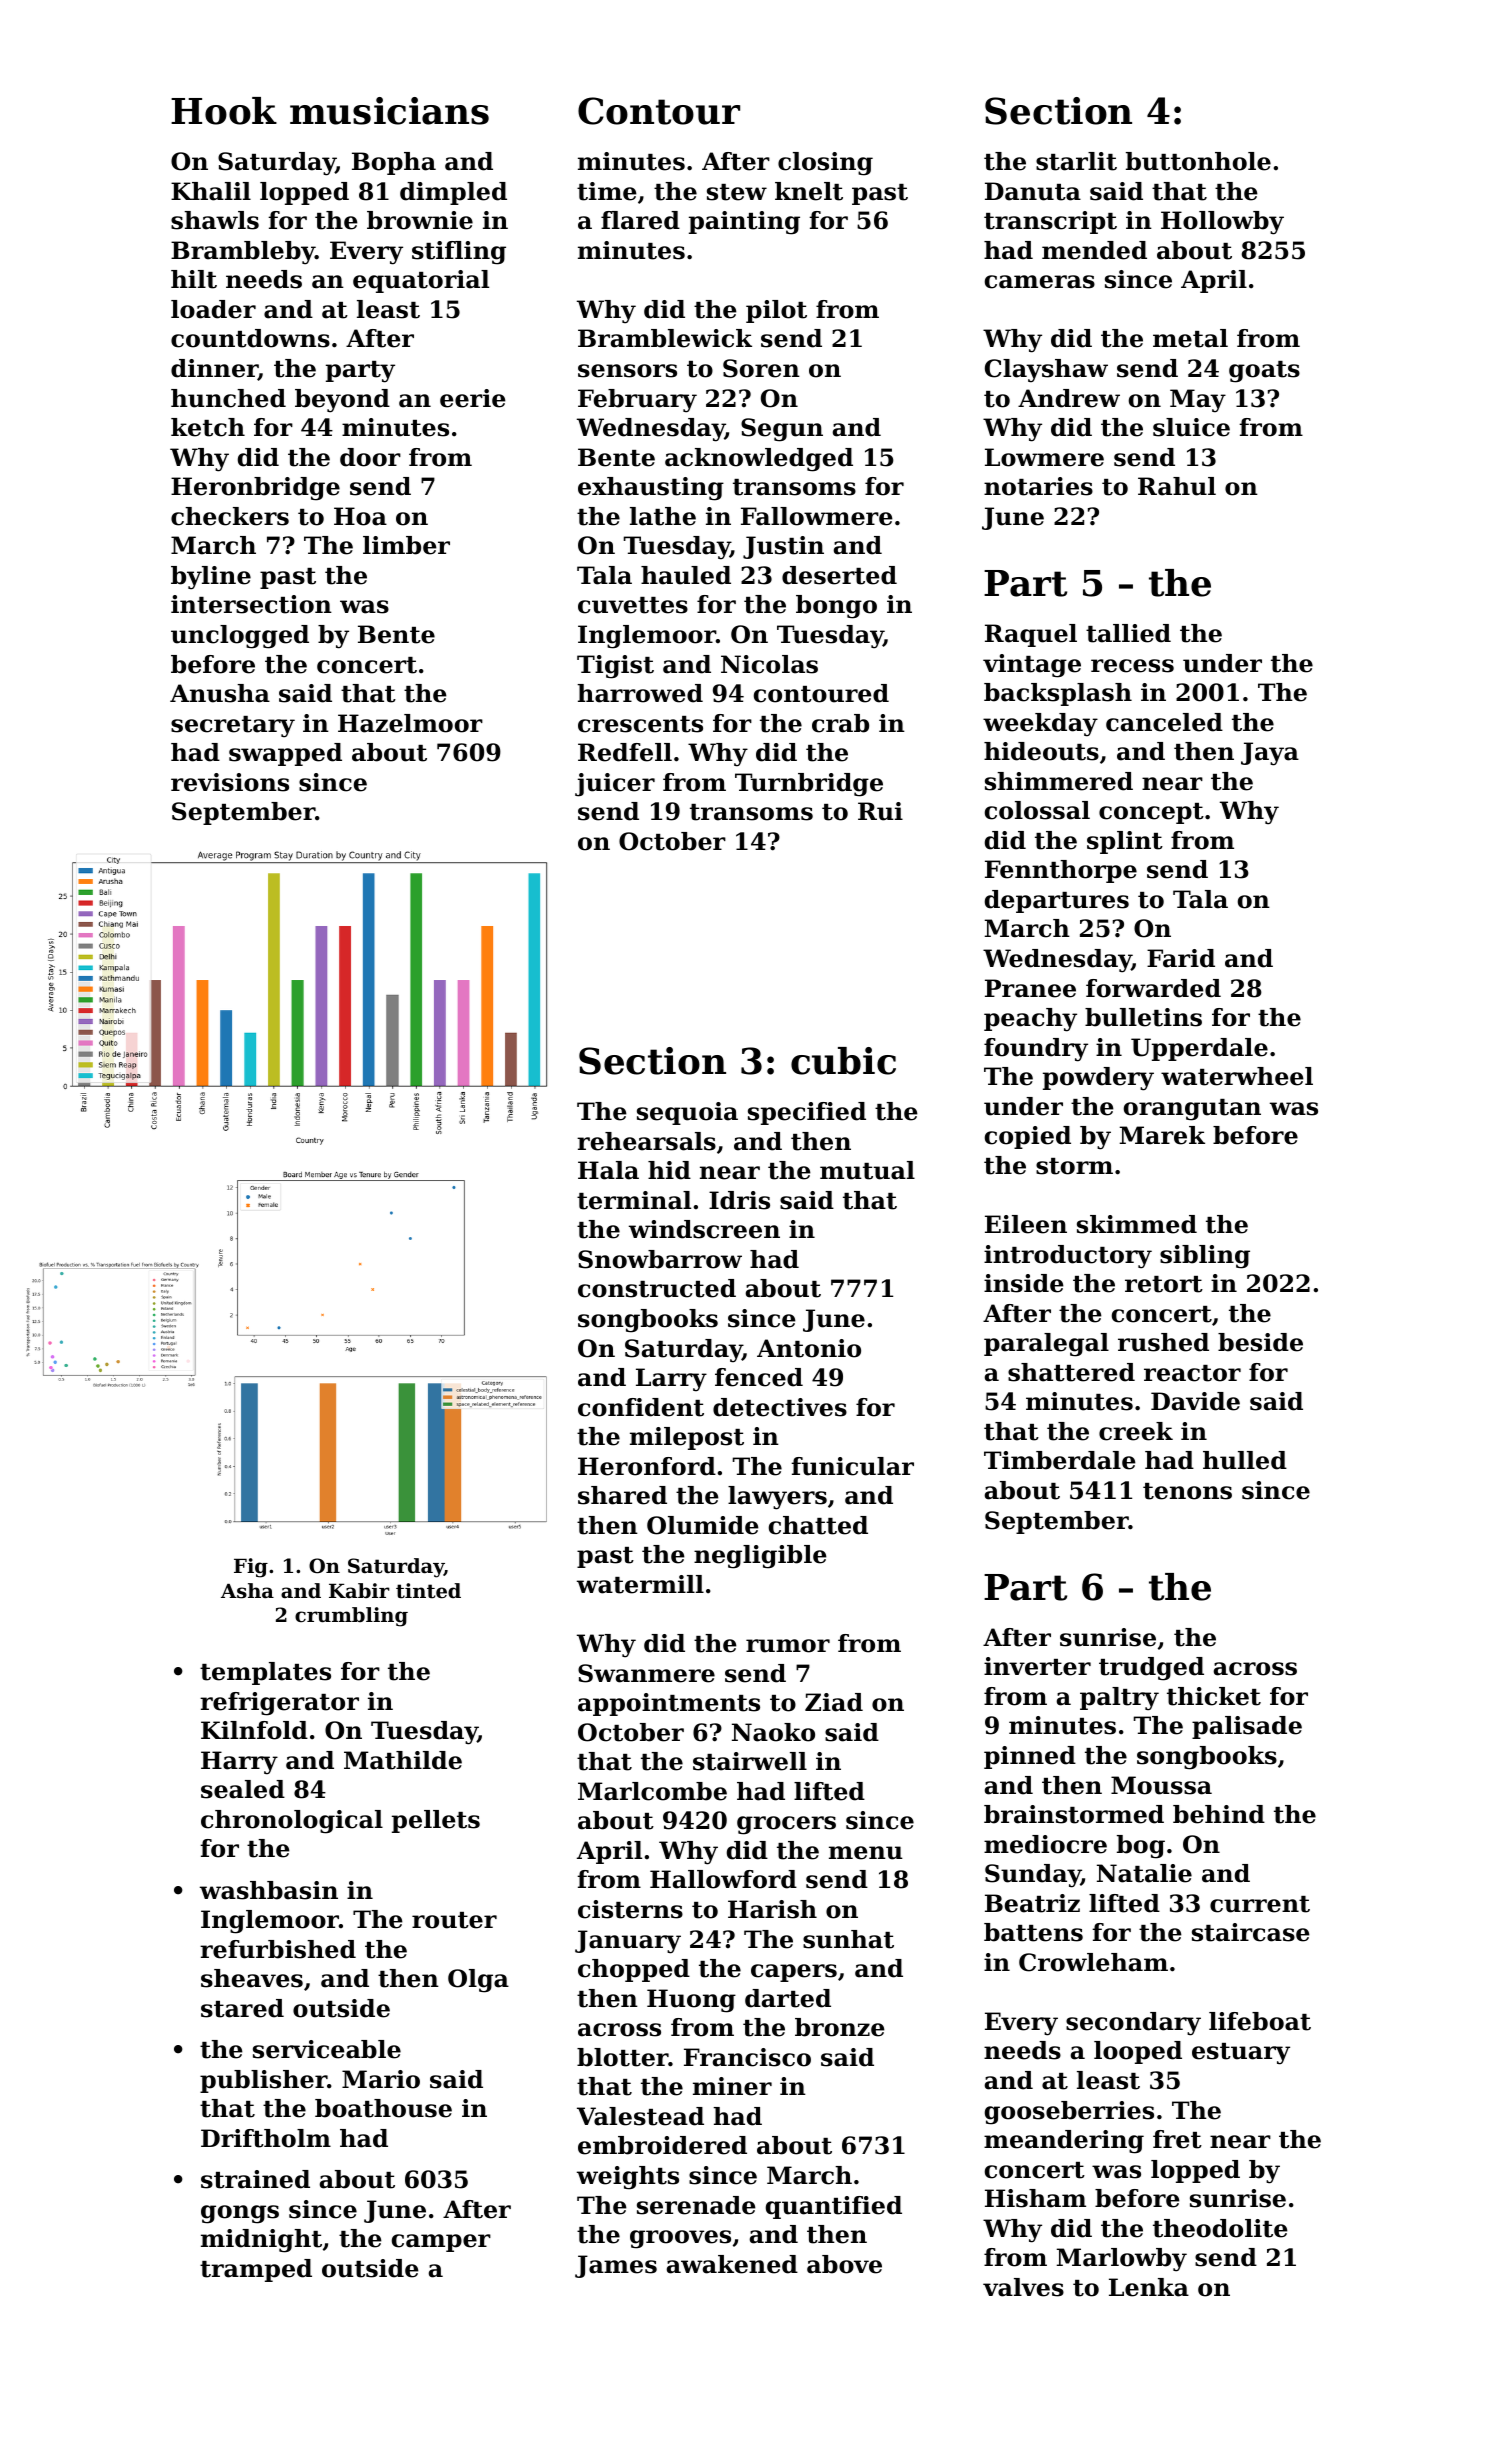  I want to click on flared, so click(640, 220).
